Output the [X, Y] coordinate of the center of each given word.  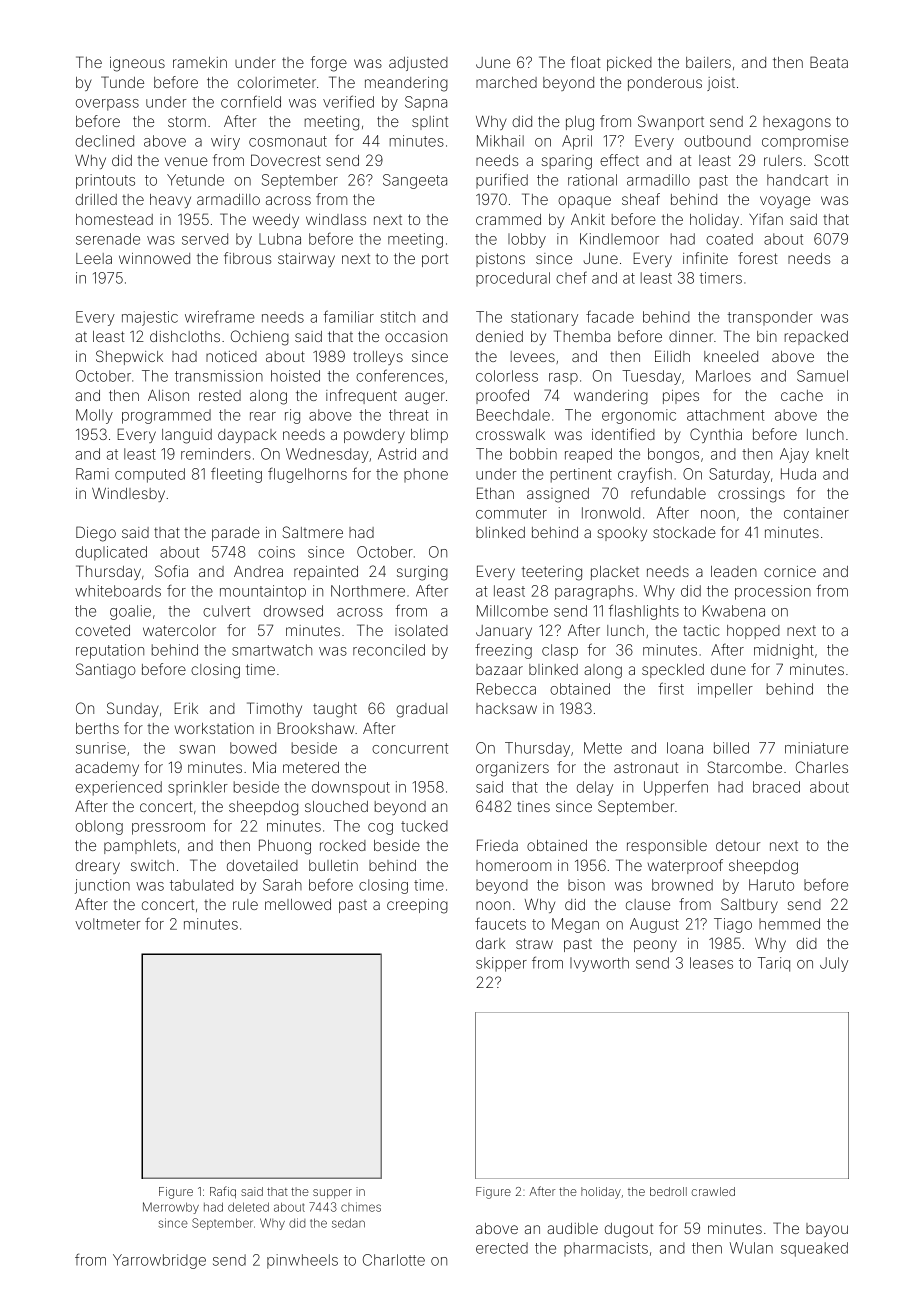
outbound [717, 141]
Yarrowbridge [159, 1261]
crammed [508, 219]
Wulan [751, 1248]
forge [329, 64]
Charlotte [394, 1260]
